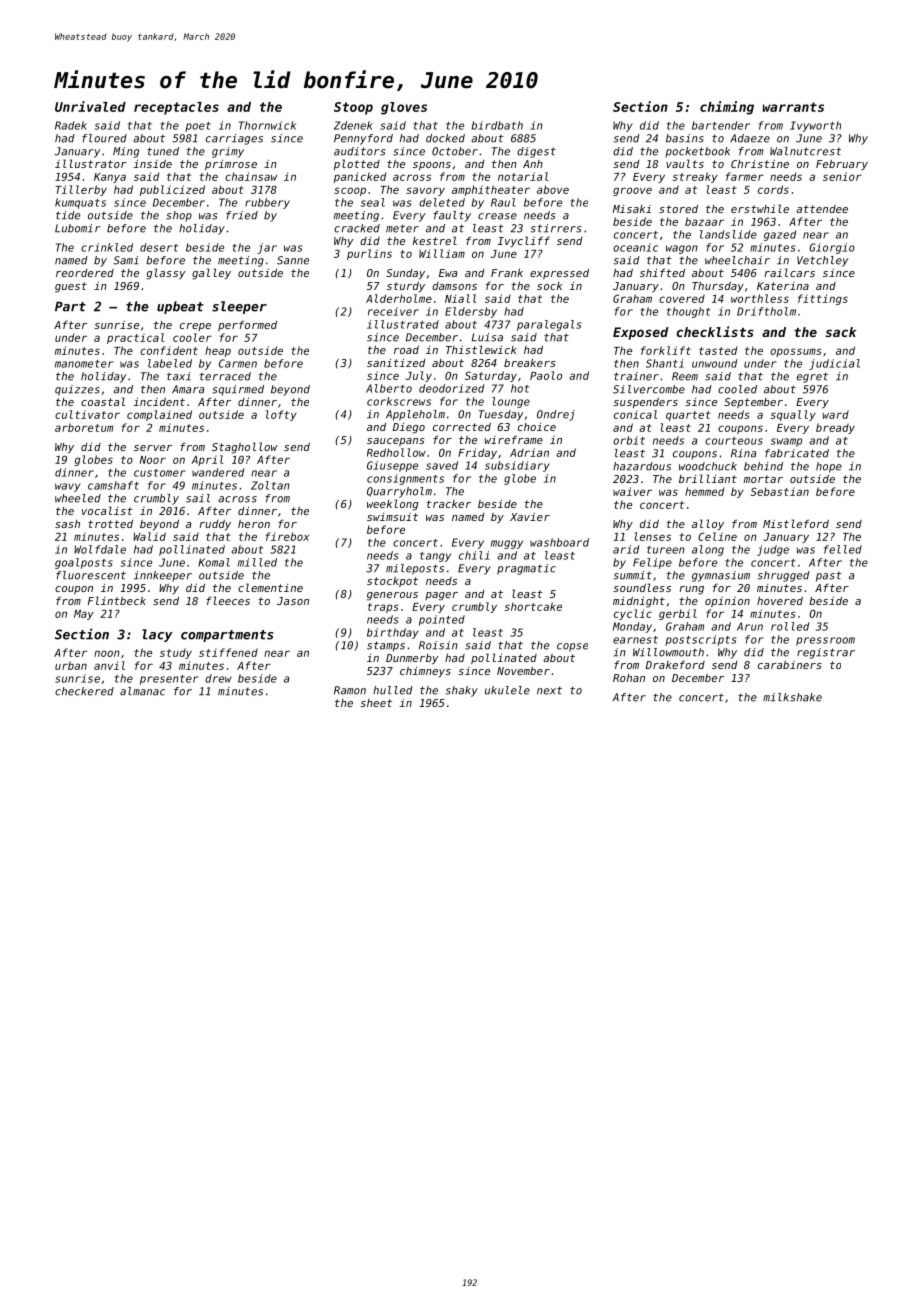  What do you see at coordinates (149, 536) in the screenshot?
I see `Walid` at bounding box center [149, 536].
